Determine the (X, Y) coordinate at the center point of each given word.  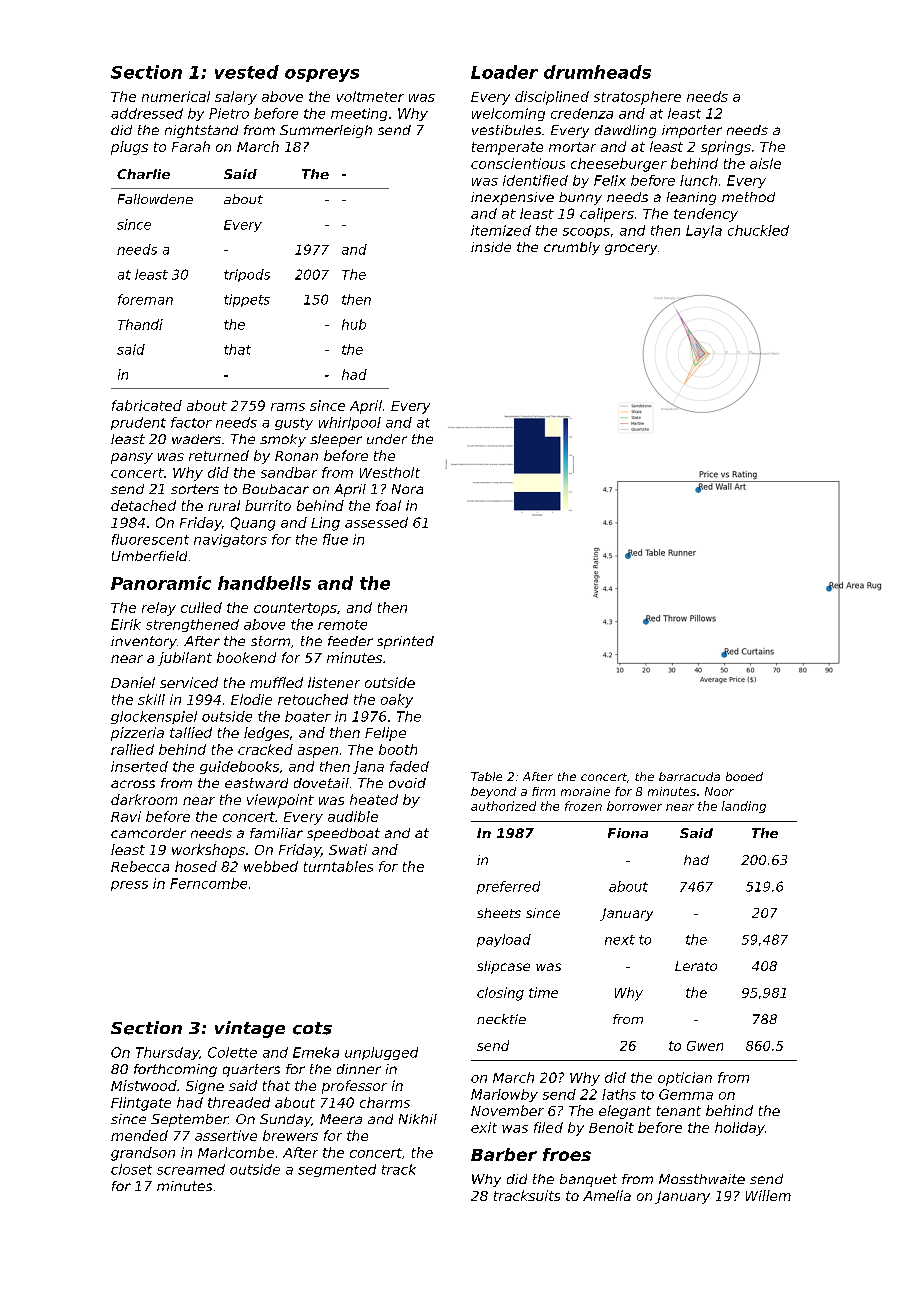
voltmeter (370, 96)
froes (567, 1154)
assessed (376, 522)
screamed (191, 1169)
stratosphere (637, 98)
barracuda (689, 776)
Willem (768, 1195)
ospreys (322, 75)
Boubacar (276, 489)
